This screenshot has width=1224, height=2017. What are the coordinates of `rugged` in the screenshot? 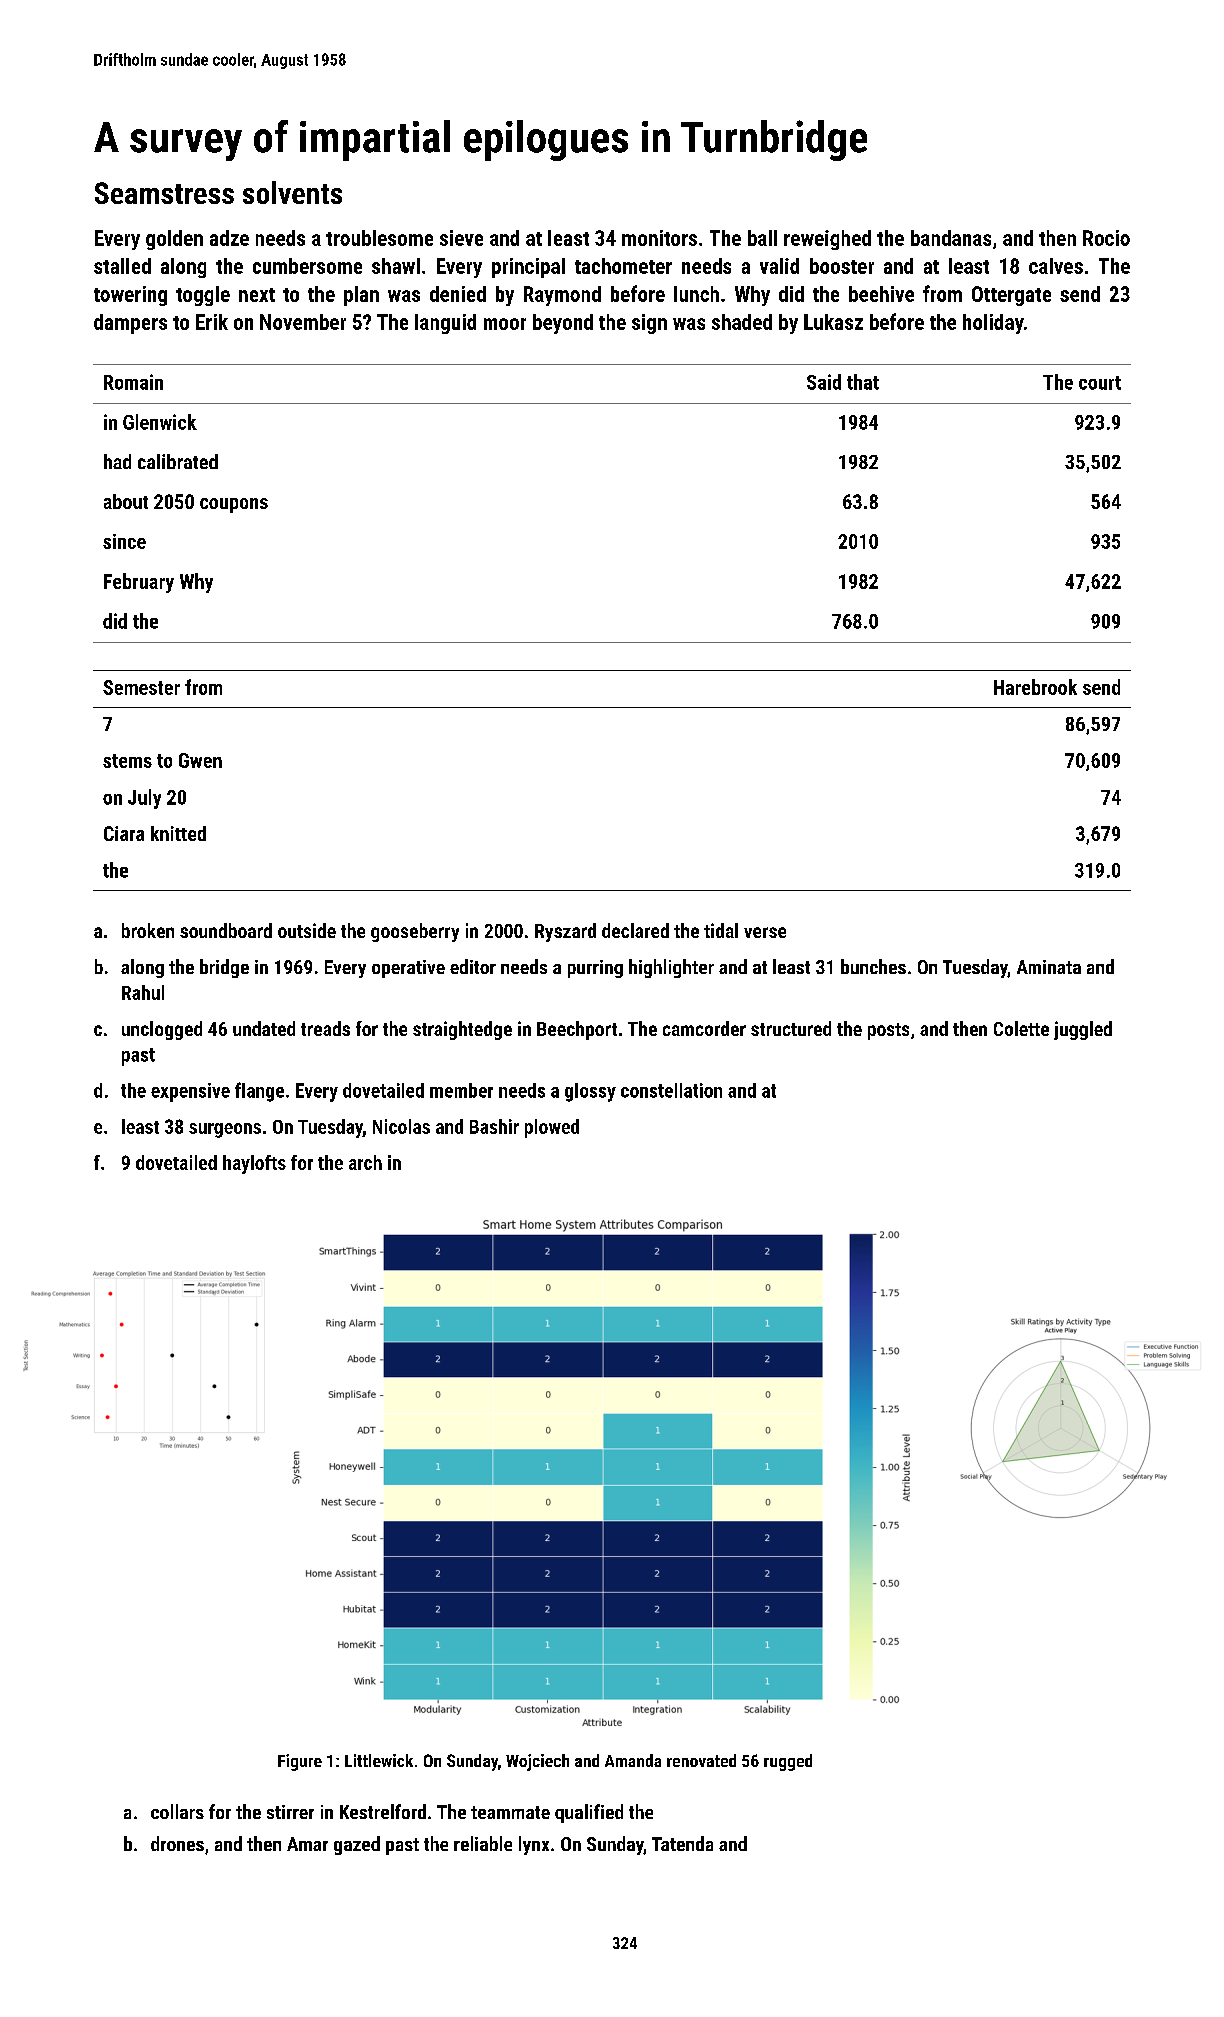 It's located at (788, 1762).
